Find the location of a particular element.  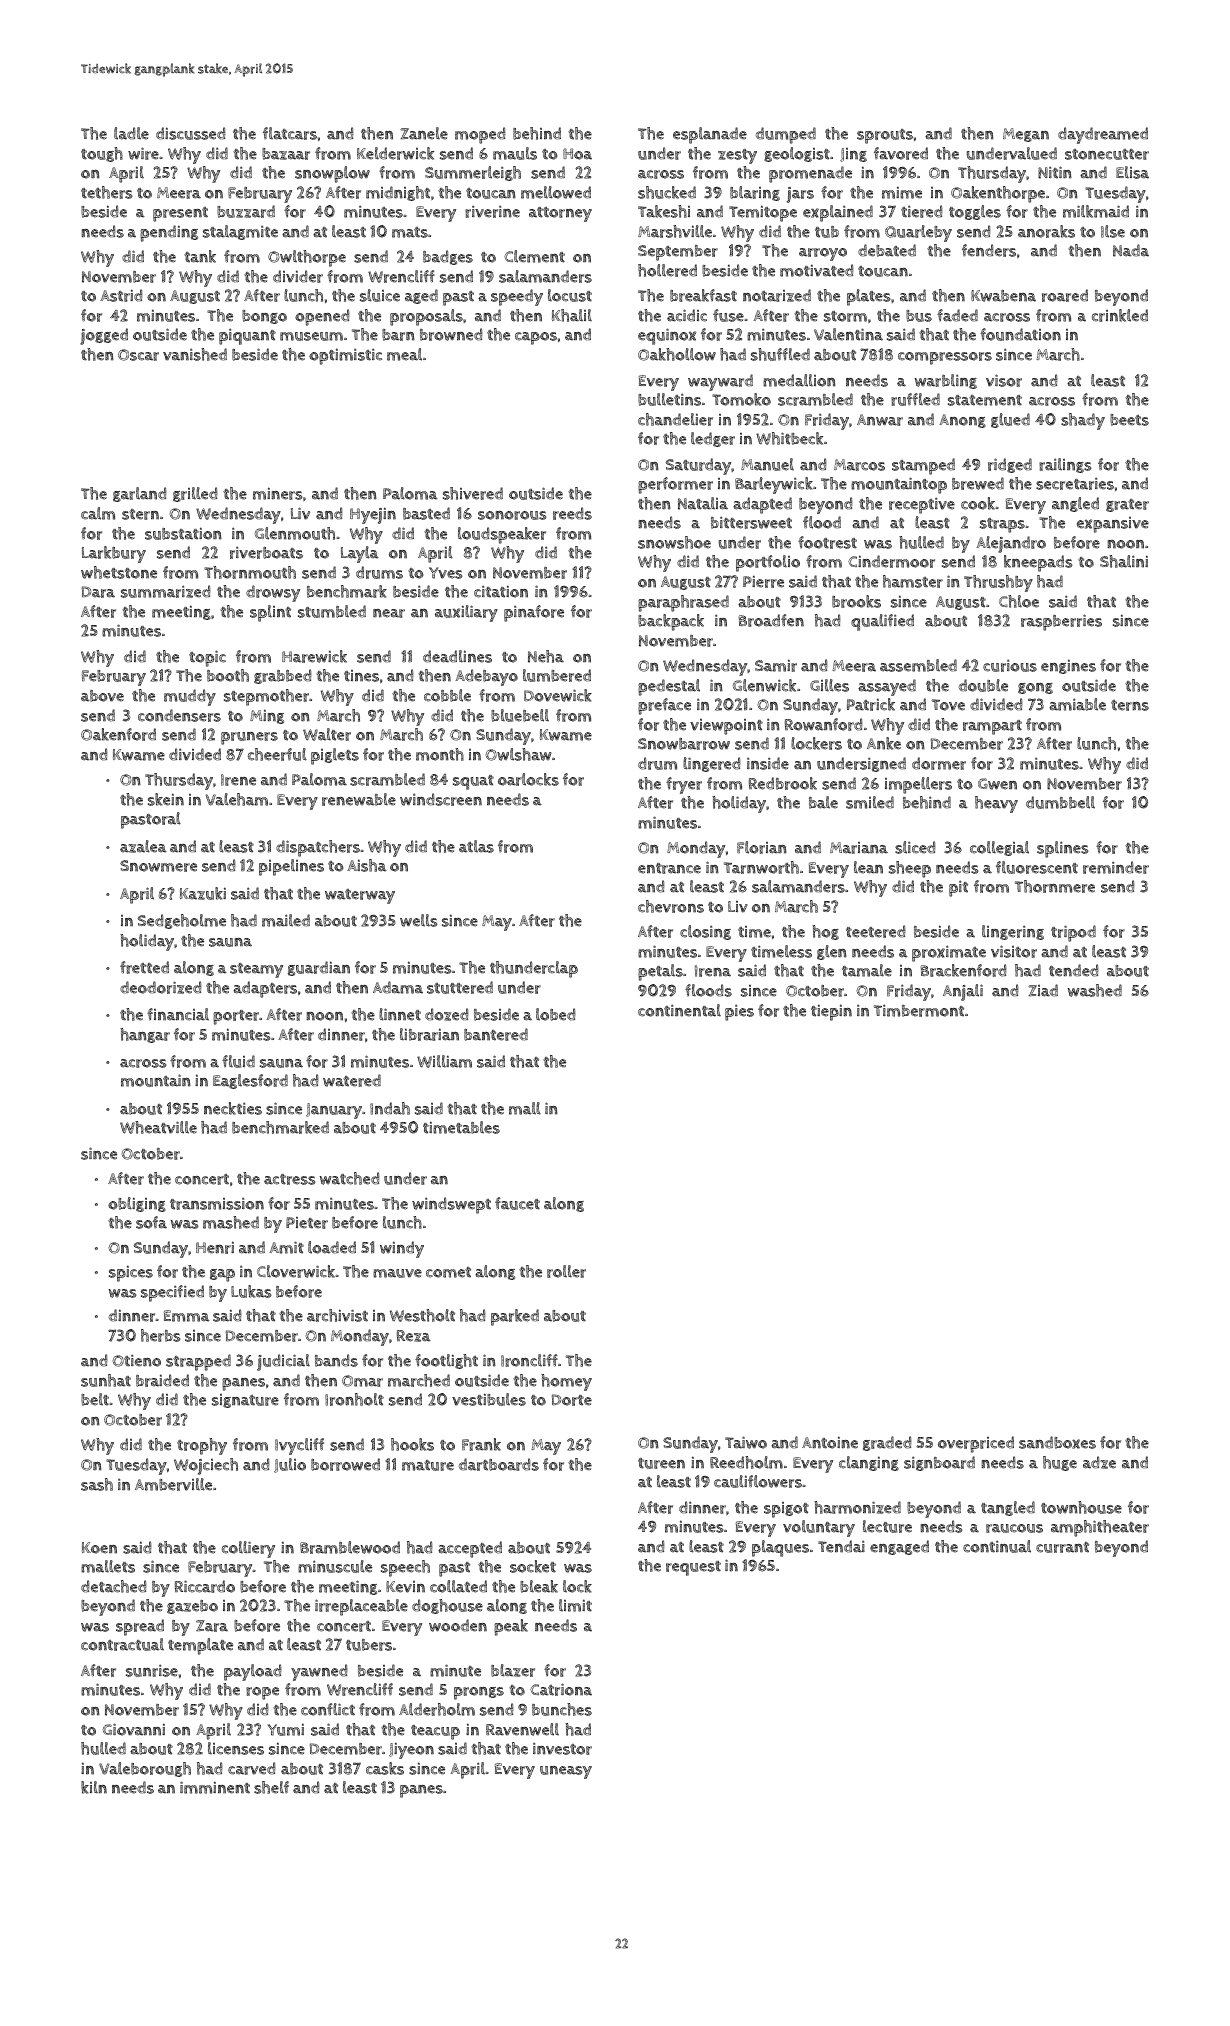

washed is located at coordinates (1095, 990).
